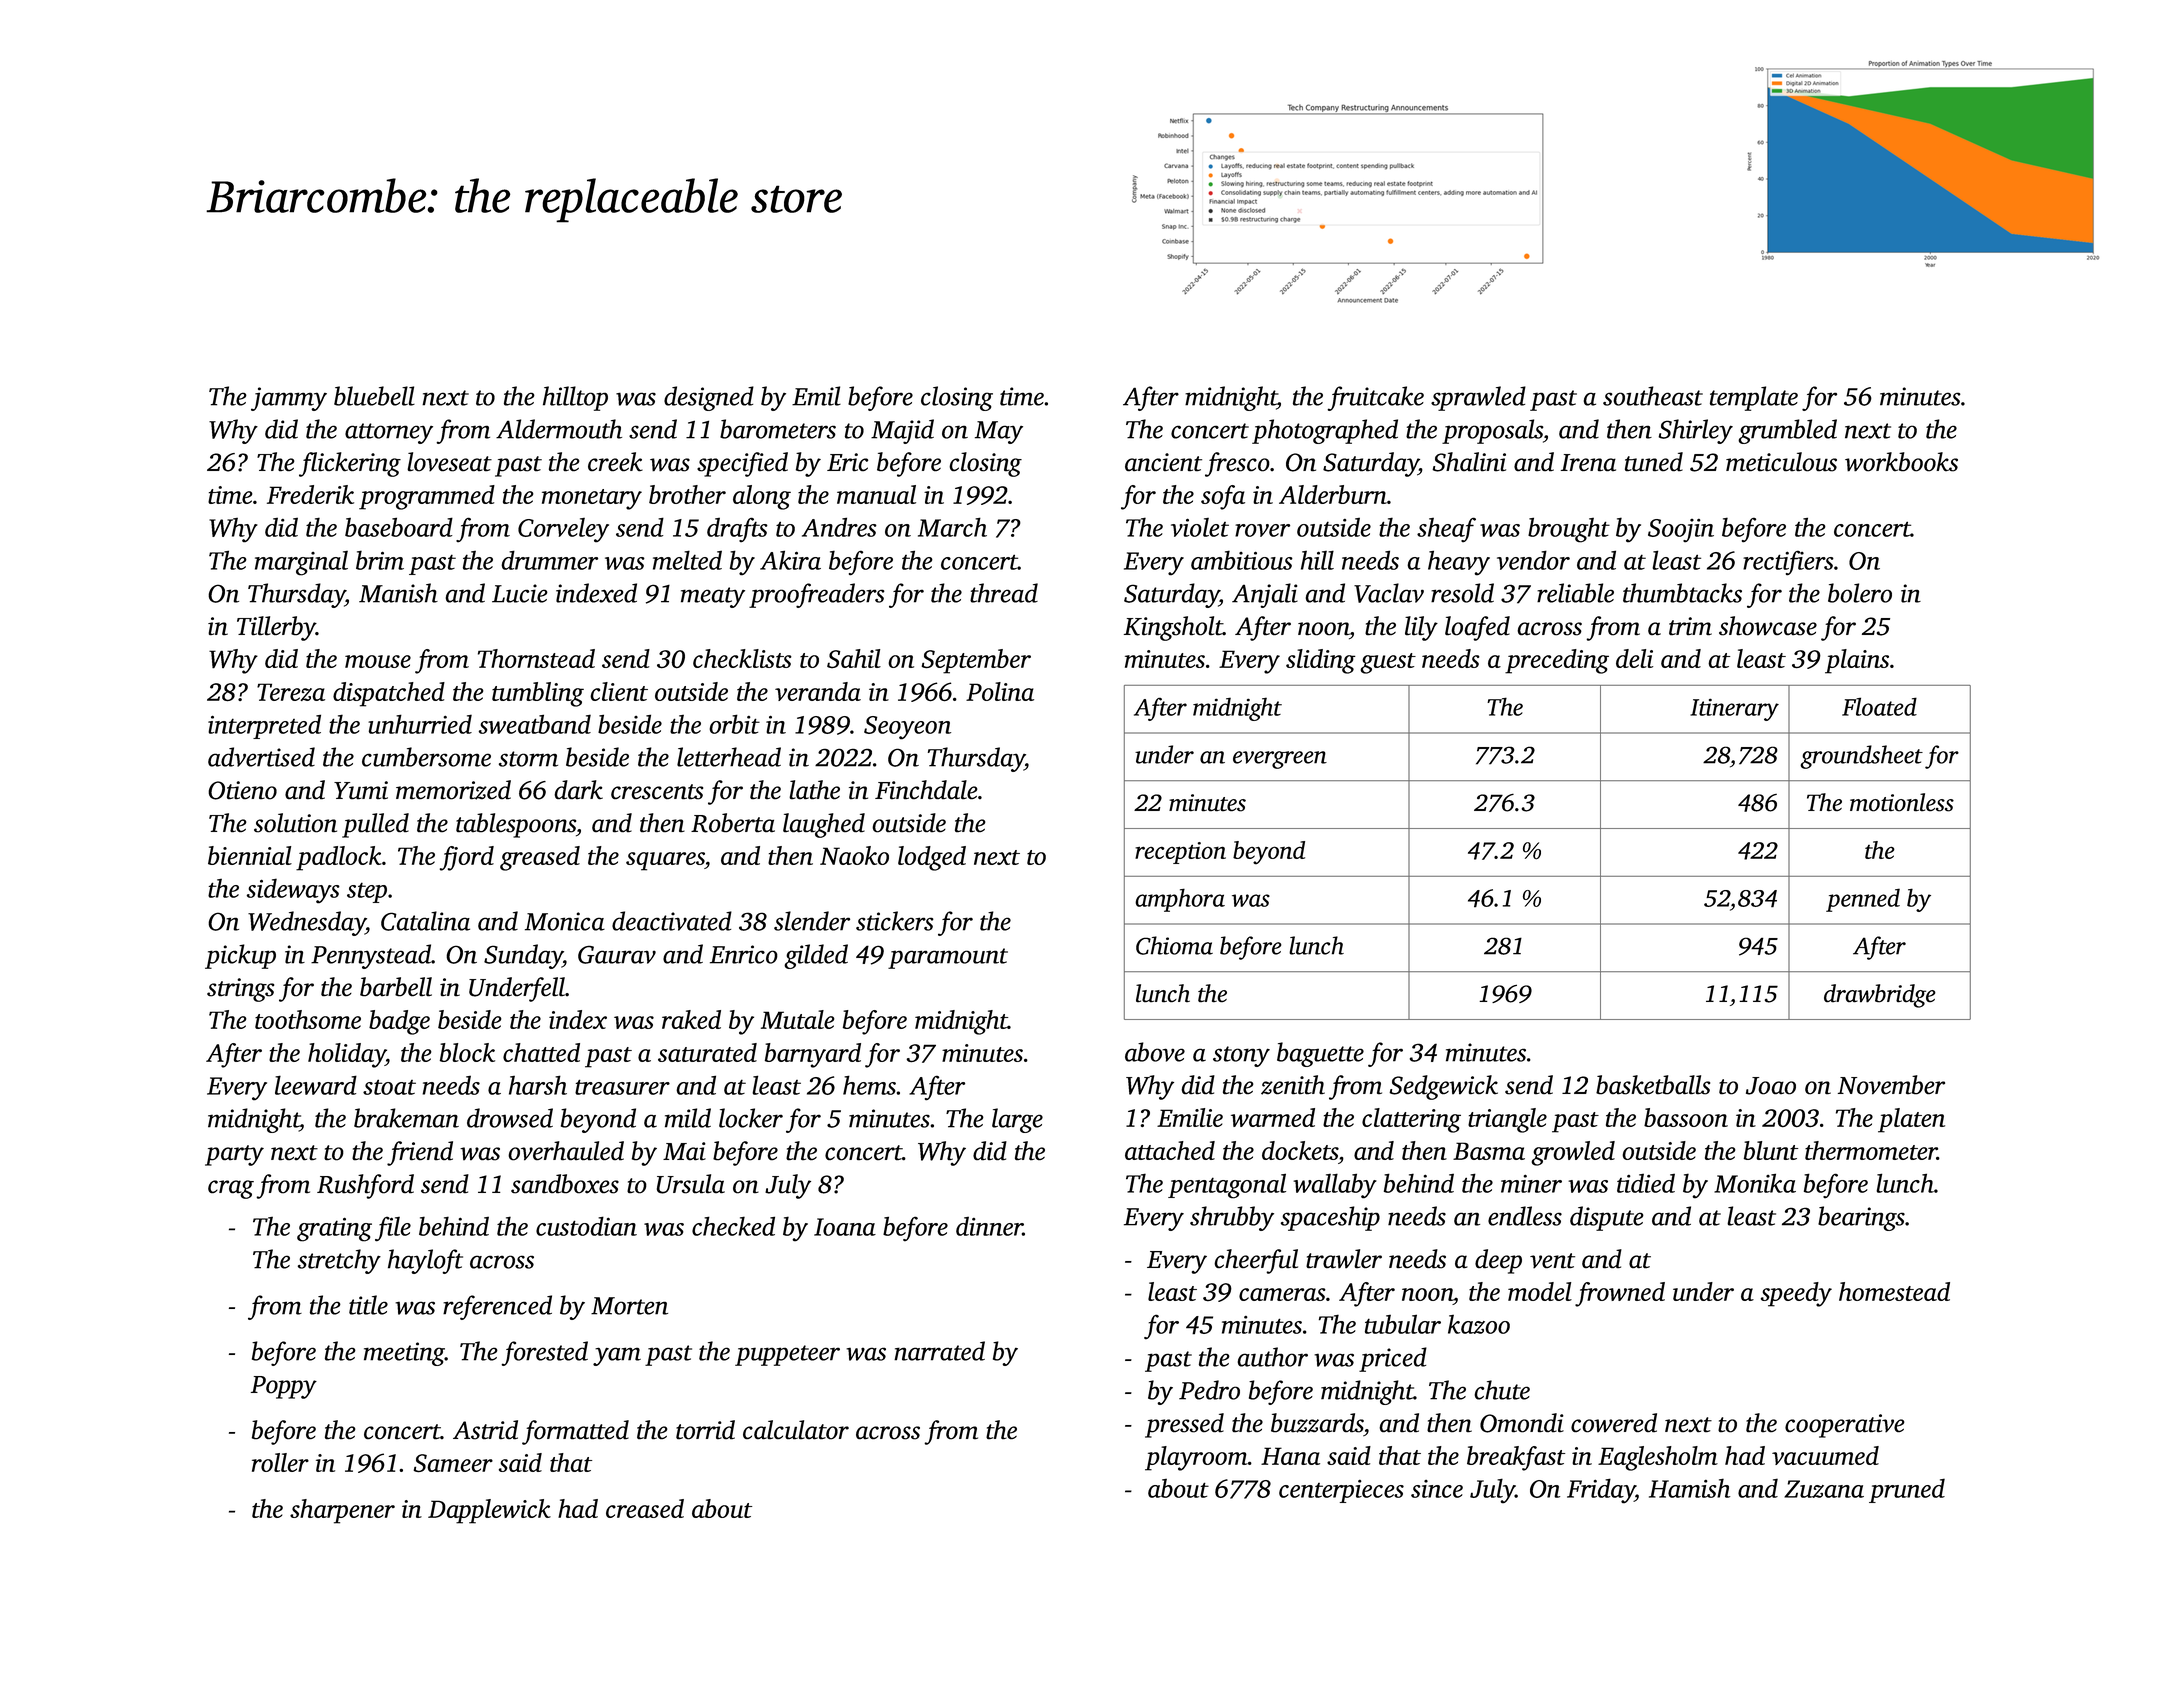 The height and width of the screenshot is (1683, 2178). Describe the element at coordinates (449, 462) in the screenshot. I see `loveseat` at that location.
